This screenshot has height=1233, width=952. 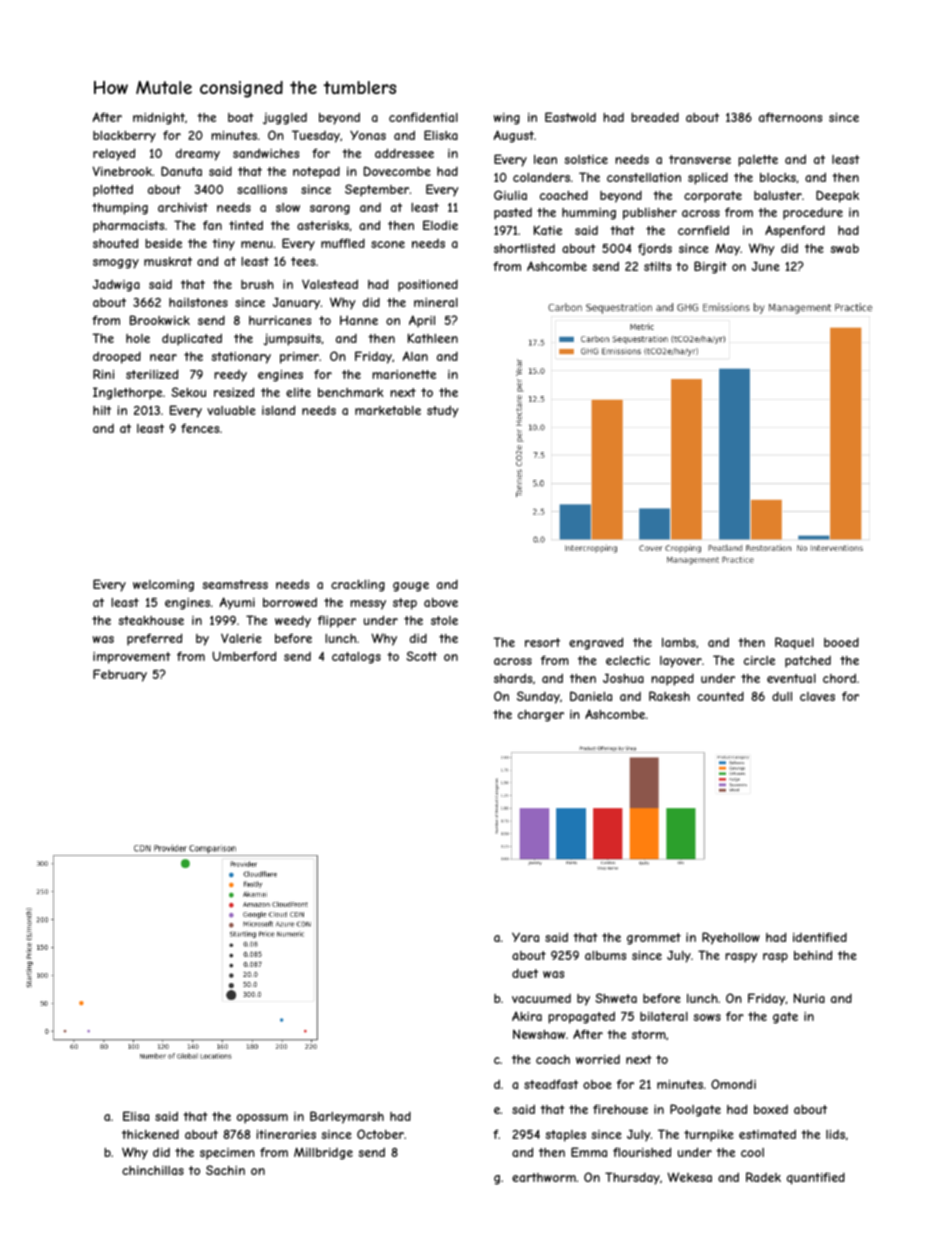 What do you see at coordinates (844, 248) in the screenshot?
I see `swab` at bounding box center [844, 248].
